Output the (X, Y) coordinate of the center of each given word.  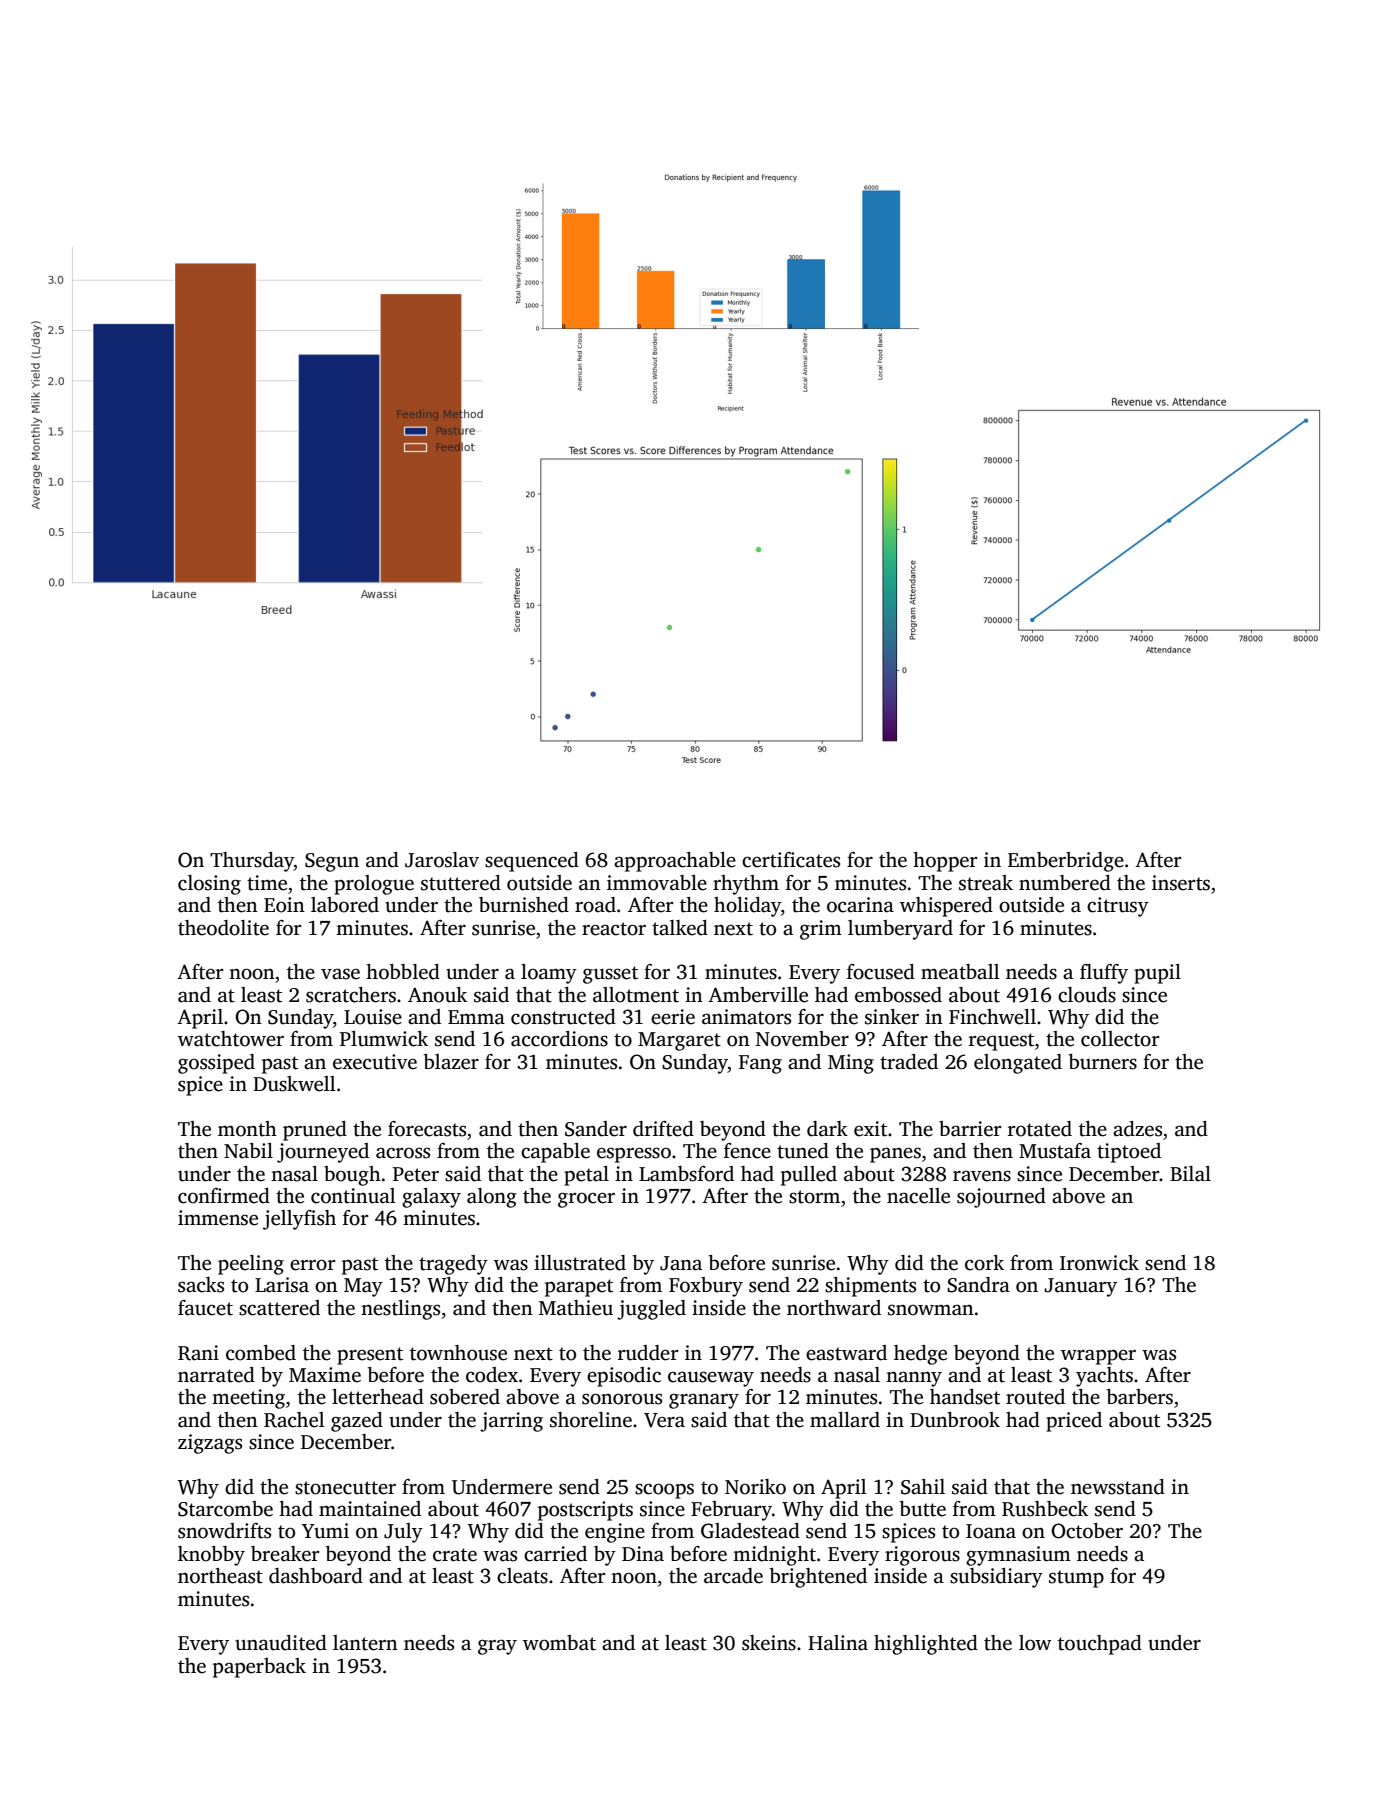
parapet (579, 1288)
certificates (791, 860)
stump (1076, 1579)
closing (209, 885)
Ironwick (1099, 1263)
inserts (1181, 883)
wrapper (1098, 1357)
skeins (769, 1643)
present (370, 1356)
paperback (259, 1668)
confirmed (224, 1196)
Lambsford (686, 1174)
